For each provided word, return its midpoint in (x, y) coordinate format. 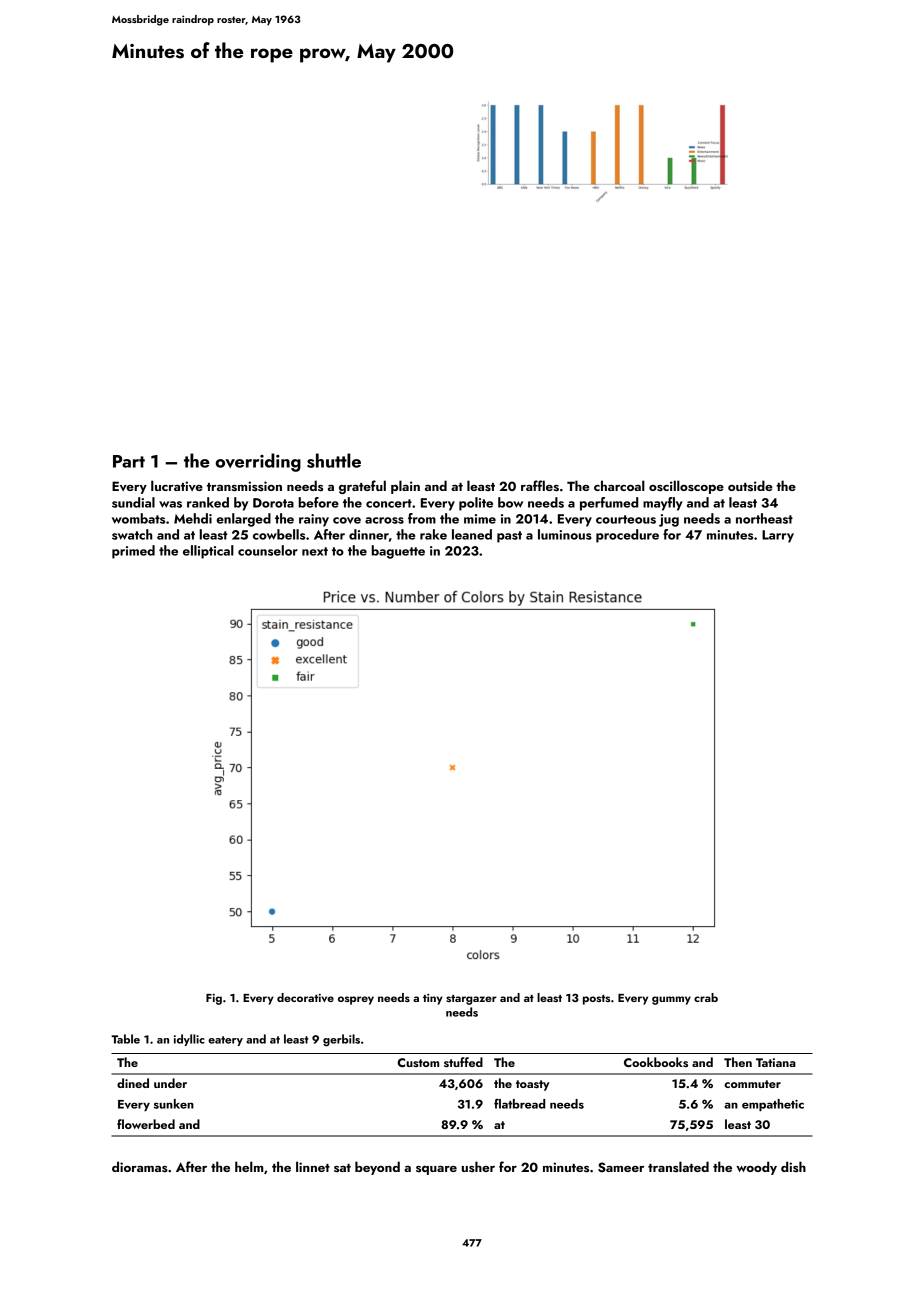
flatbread (519, 1103)
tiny (433, 999)
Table (125, 1039)
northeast (764, 518)
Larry (778, 536)
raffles (540, 485)
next (315, 551)
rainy (314, 520)
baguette (398, 552)
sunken (174, 1104)
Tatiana (776, 1062)
